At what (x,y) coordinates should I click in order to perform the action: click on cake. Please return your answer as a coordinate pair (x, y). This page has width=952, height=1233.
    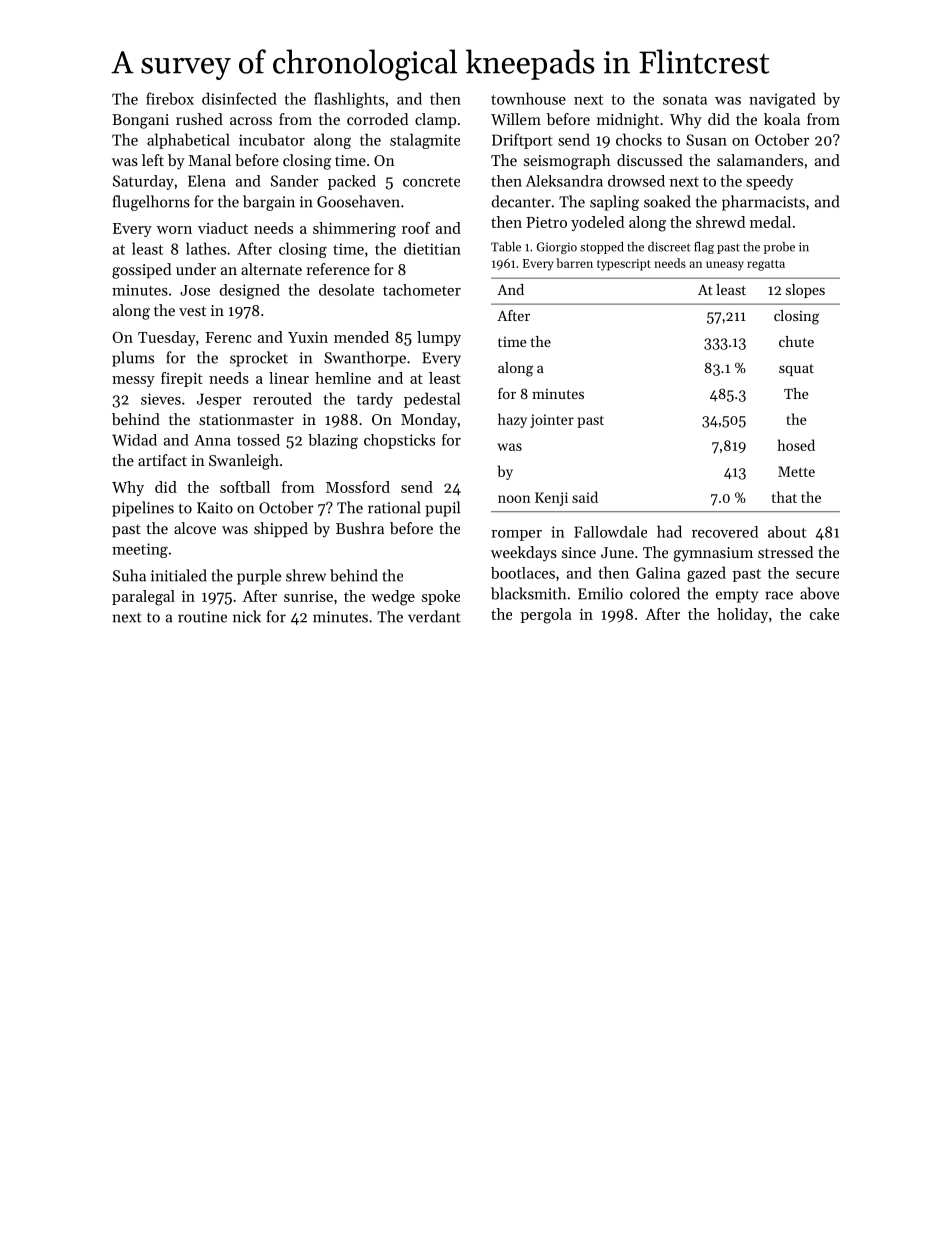
    Looking at the image, I should click on (824, 614).
